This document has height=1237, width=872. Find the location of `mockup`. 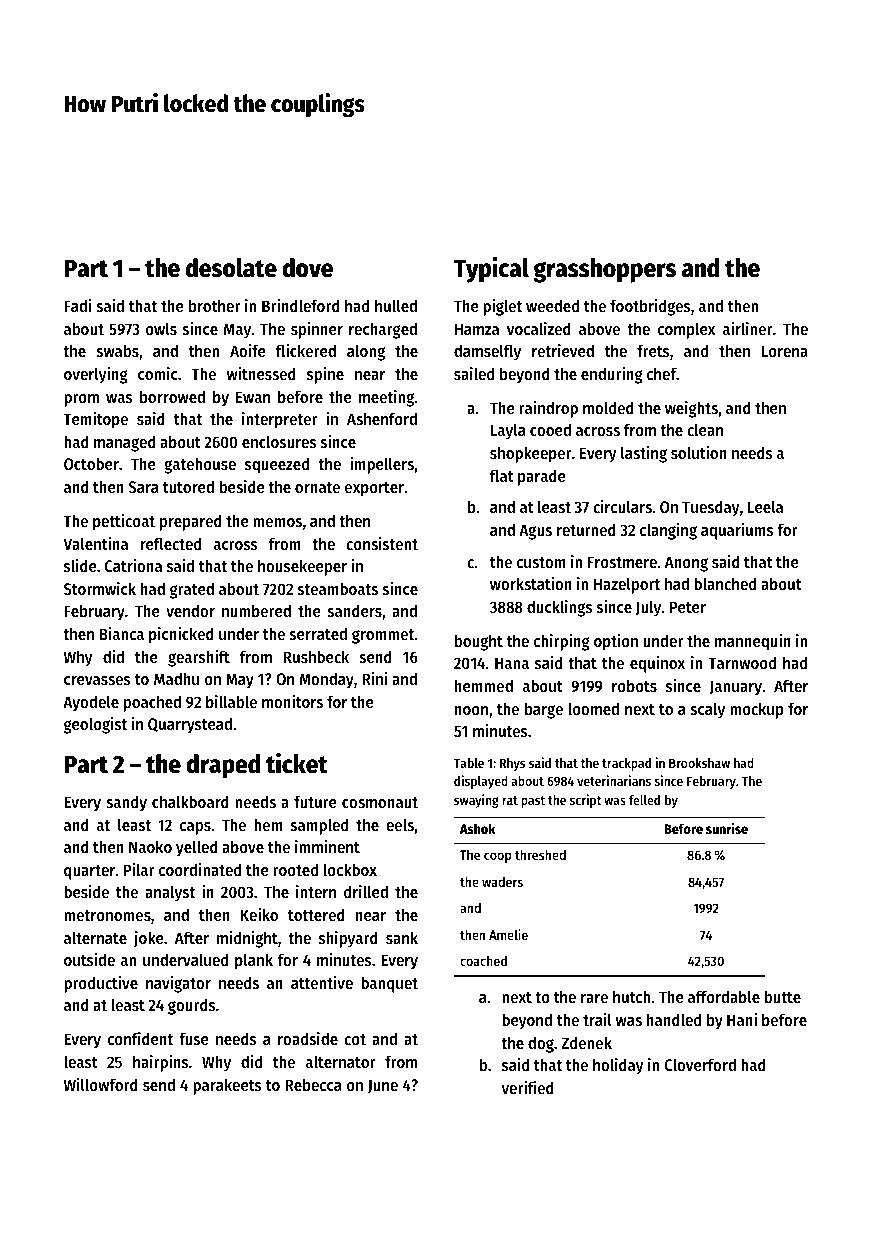

mockup is located at coordinates (757, 710).
